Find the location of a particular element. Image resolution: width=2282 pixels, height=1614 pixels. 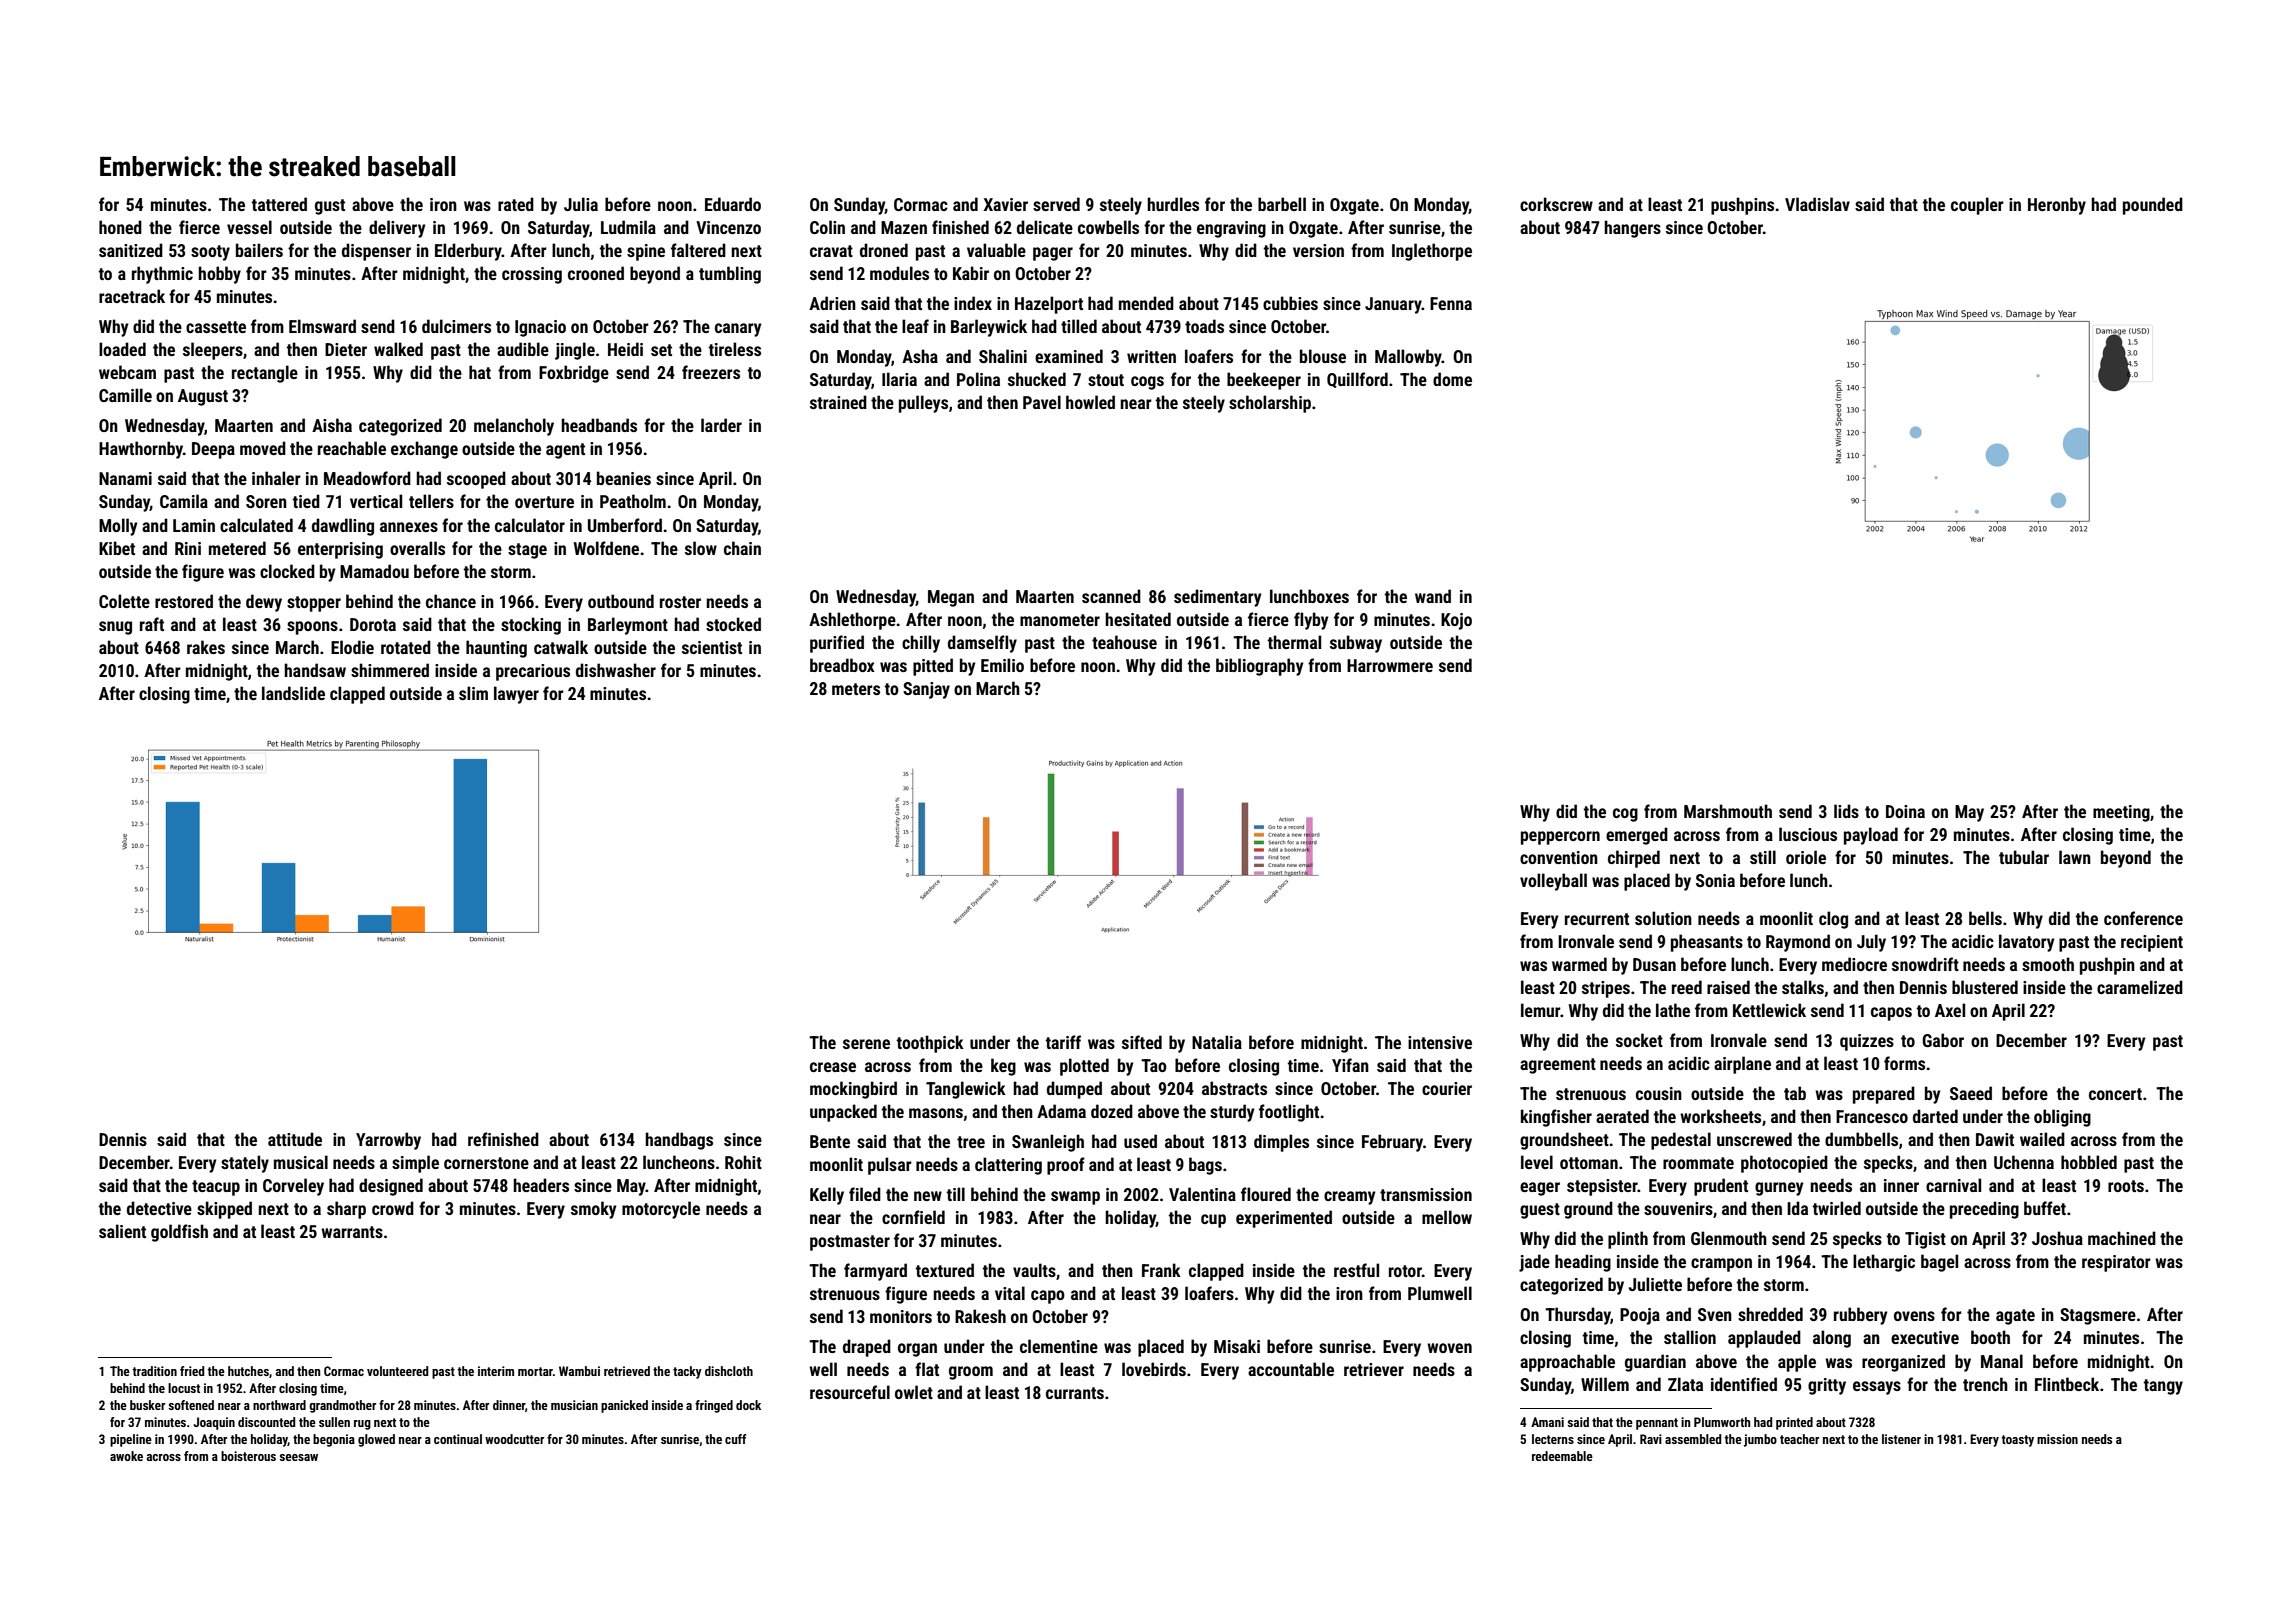

flat is located at coordinates (927, 1369).
